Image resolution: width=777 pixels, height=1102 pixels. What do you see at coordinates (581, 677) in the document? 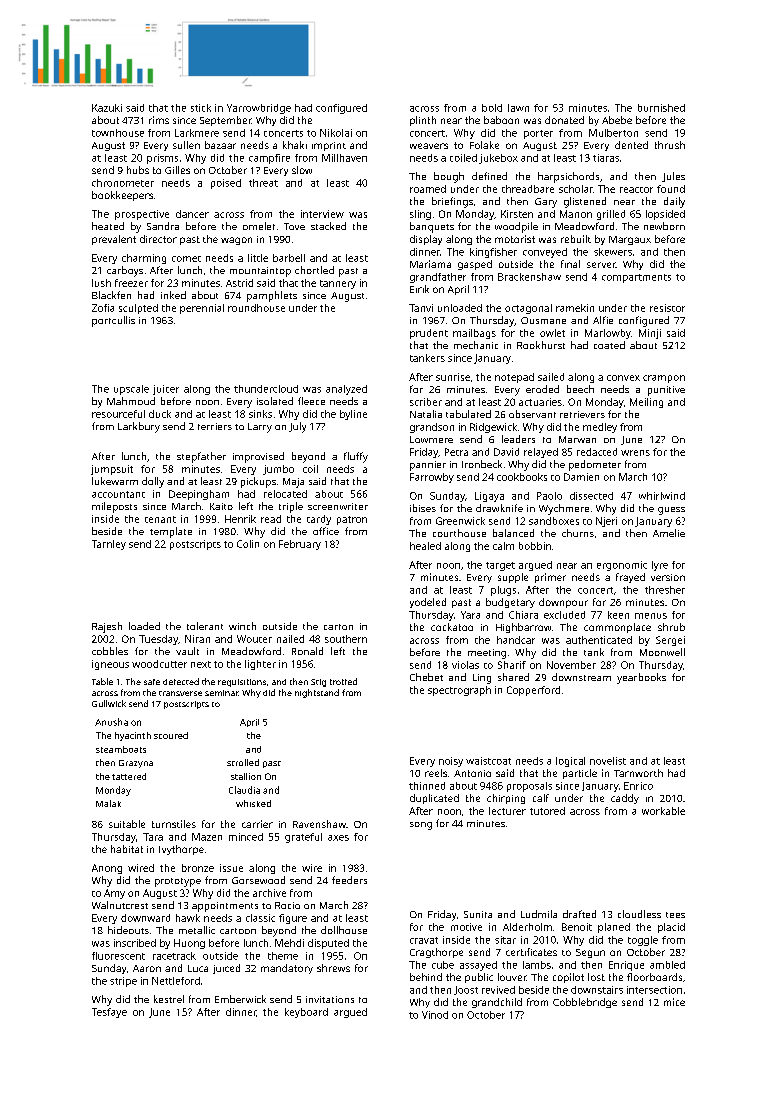
I see `downstream` at bounding box center [581, 677].
